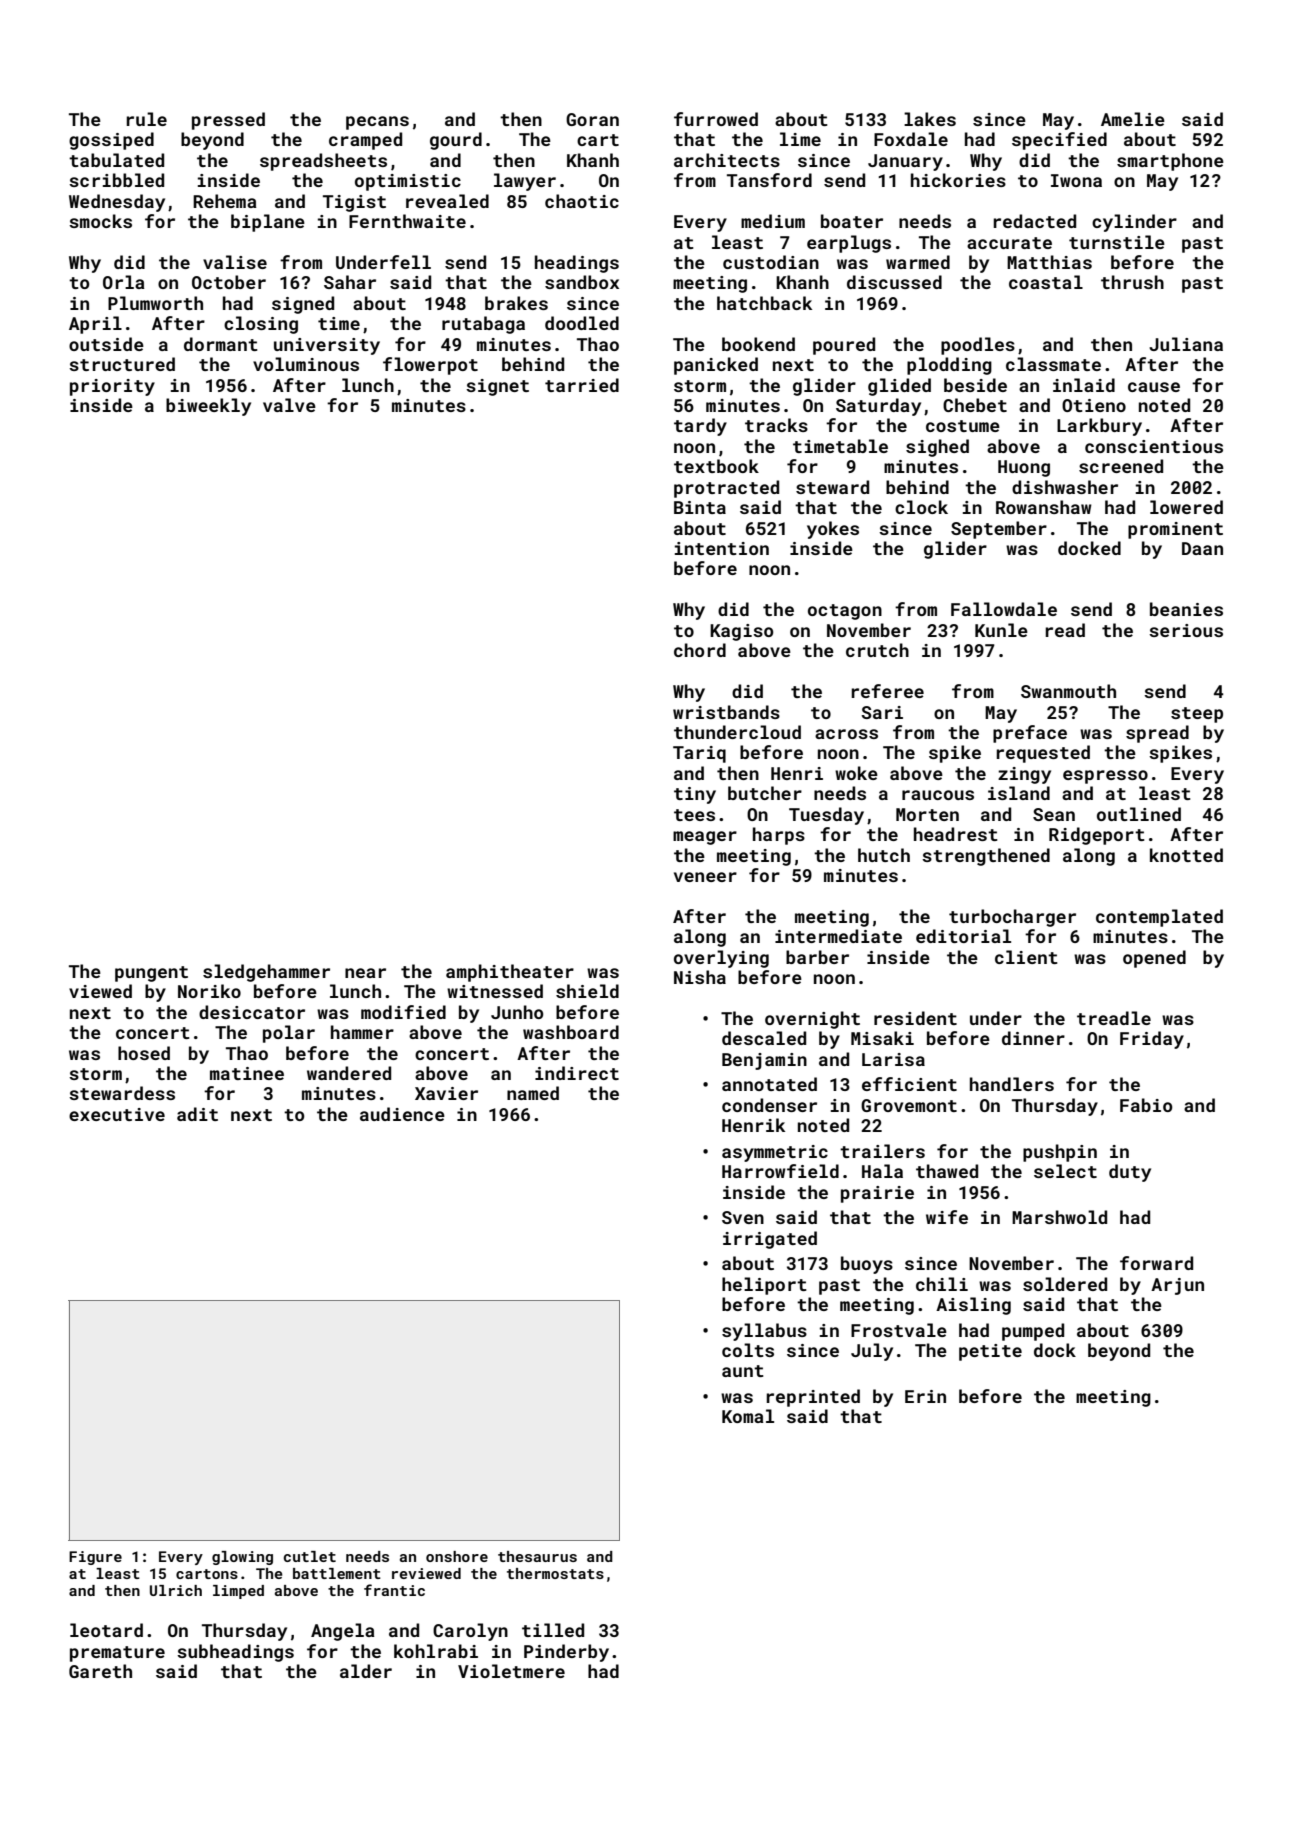 The image size is (1293, 1829). I want to click on biweekly, so click(208, 407).
